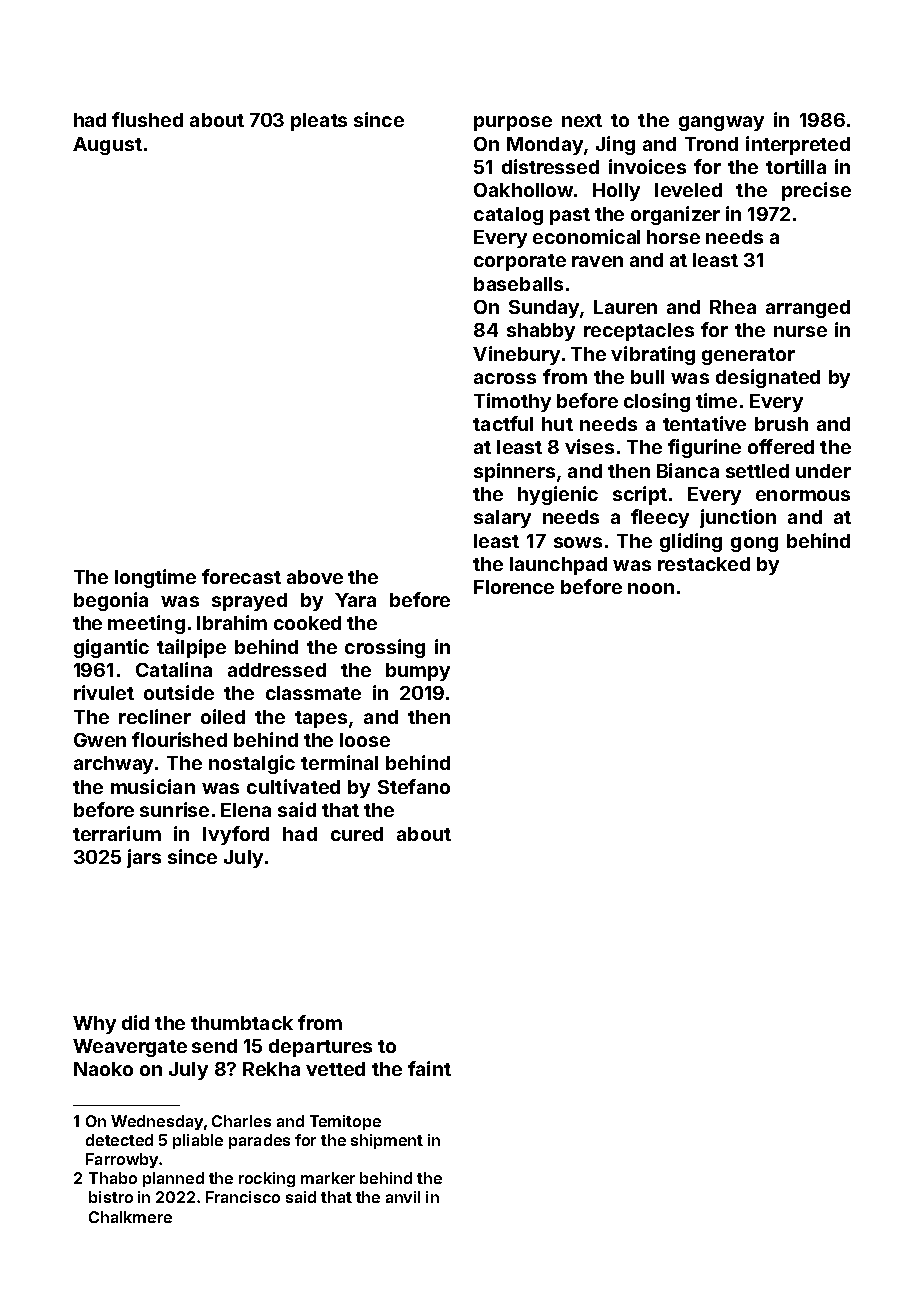 The image size is (924, 1314). Describe the element at coordinates (242, 1023) in the image. I see `thumbtack` at that location.
